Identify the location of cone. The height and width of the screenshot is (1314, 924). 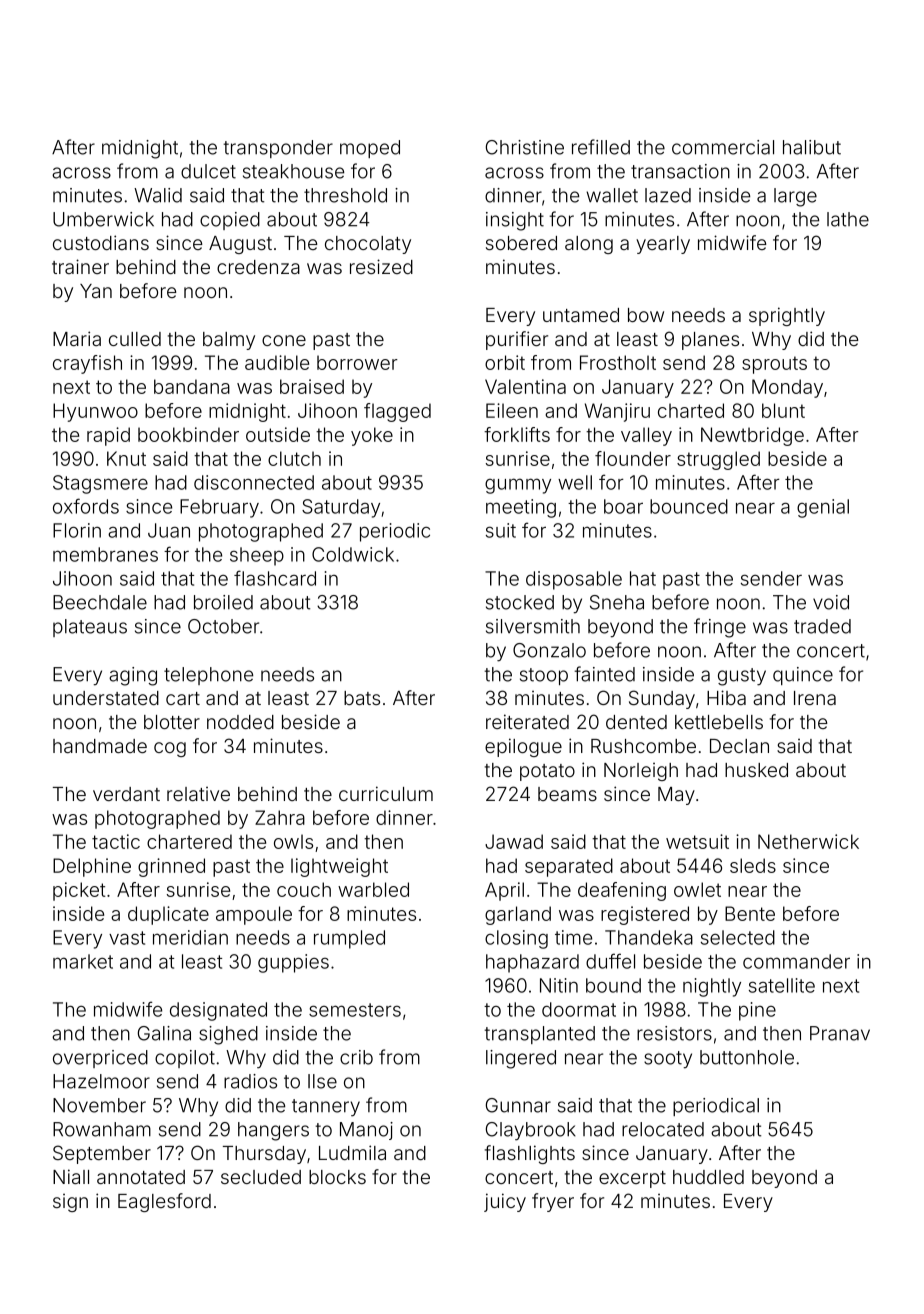
(284, 340).
